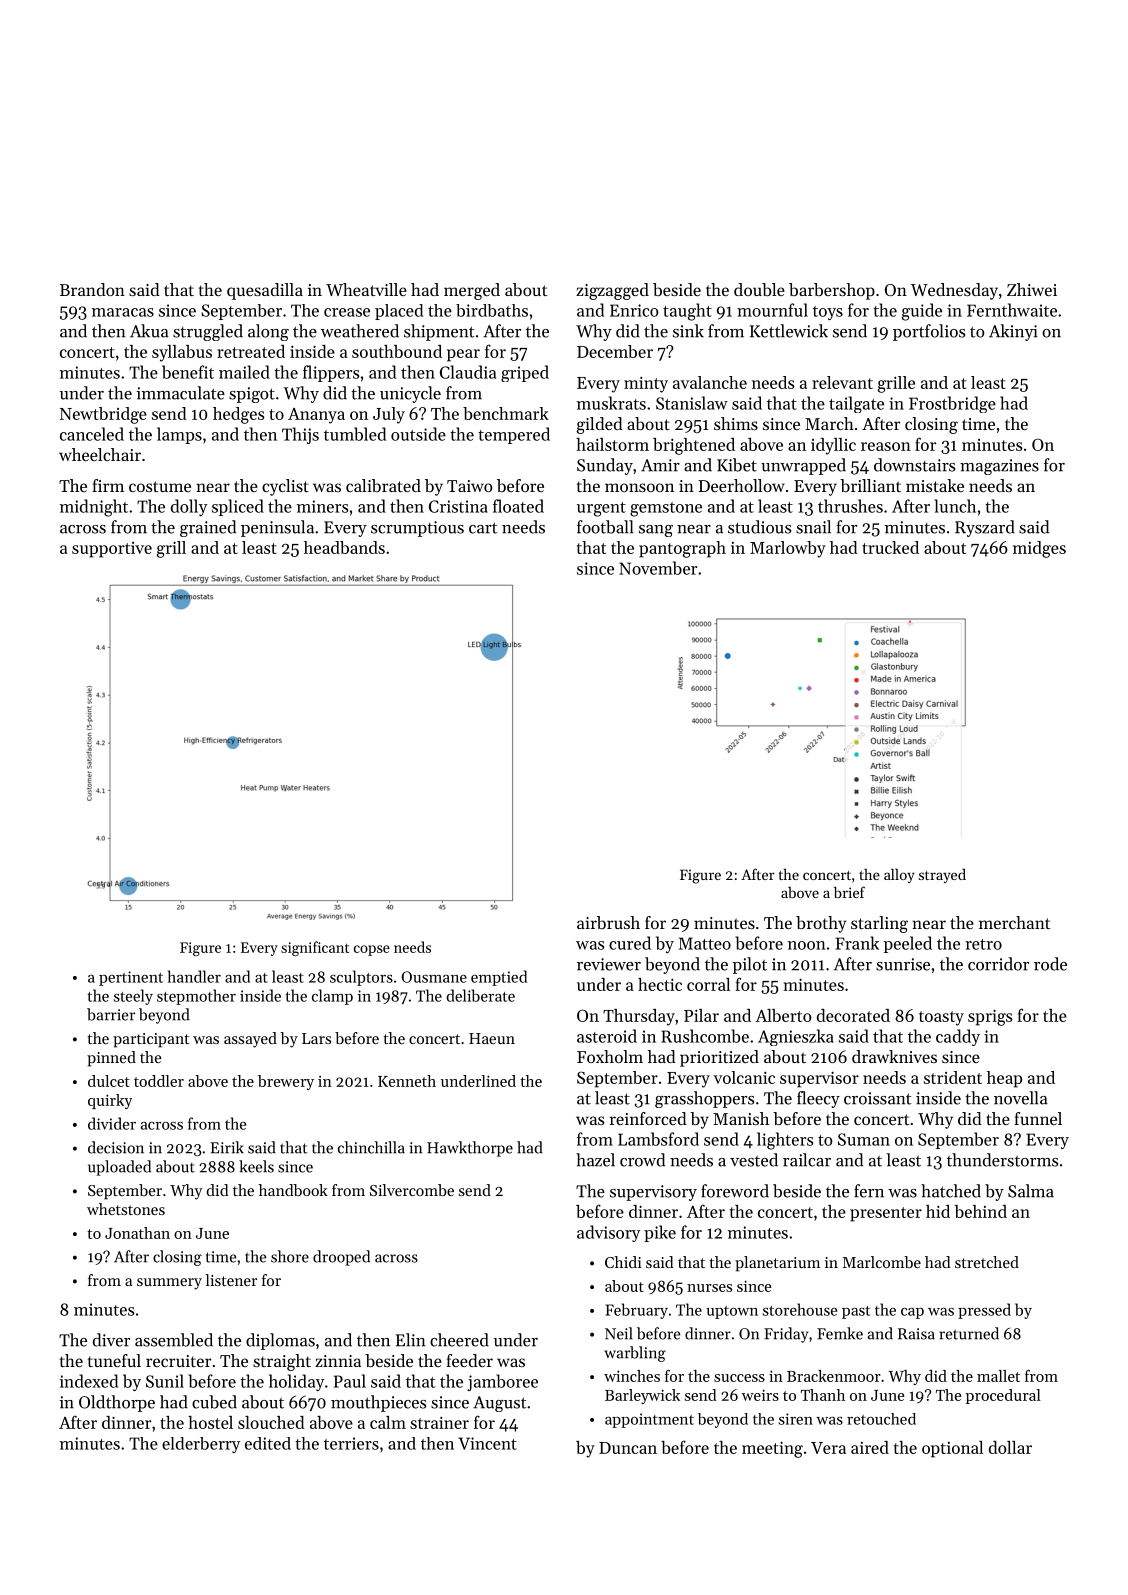  What do you see at coordinates (252, 395) in the screenshot?
I see `spigot` at bounding box center [252, 395].
